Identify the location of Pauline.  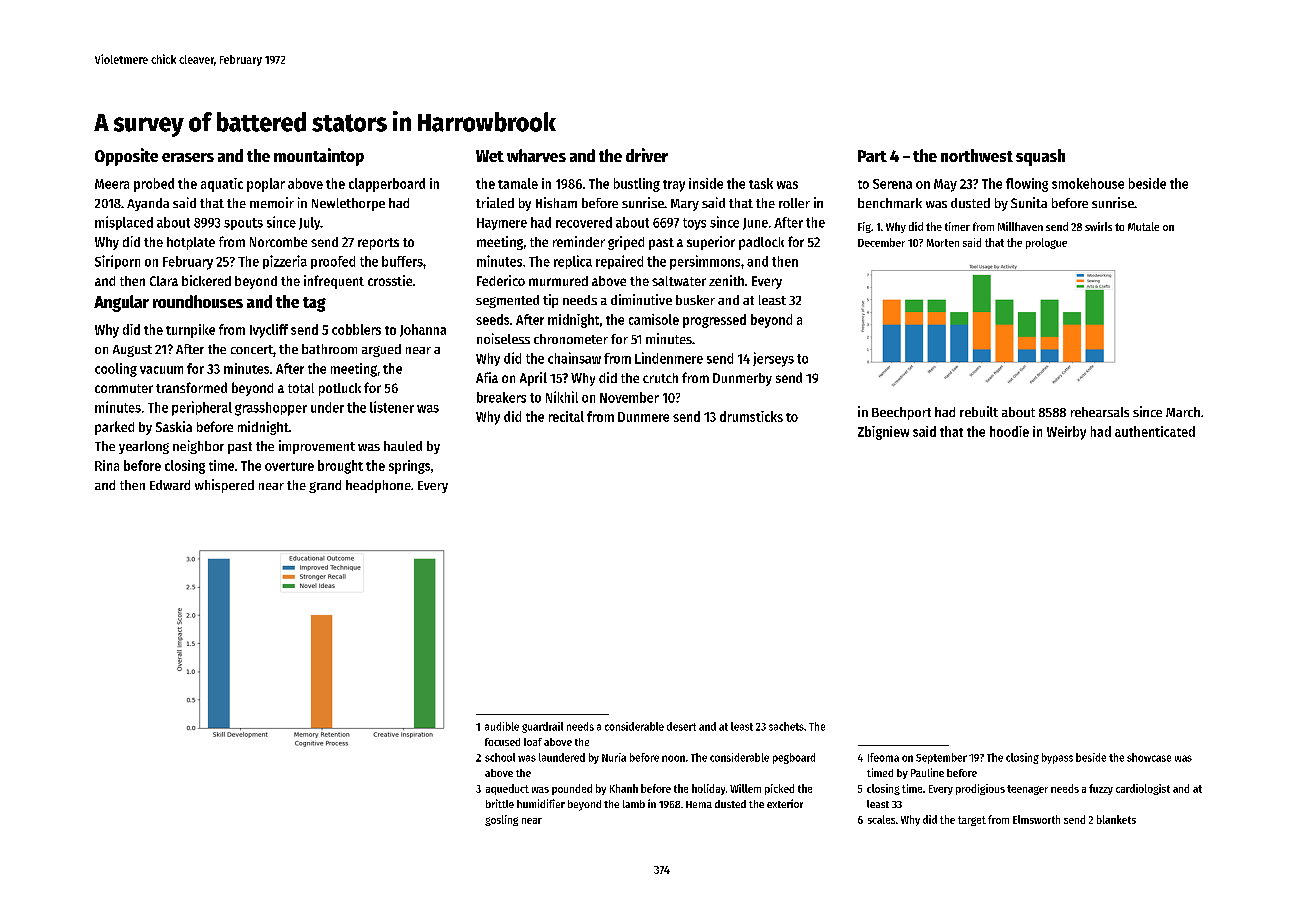
(927, 772).
